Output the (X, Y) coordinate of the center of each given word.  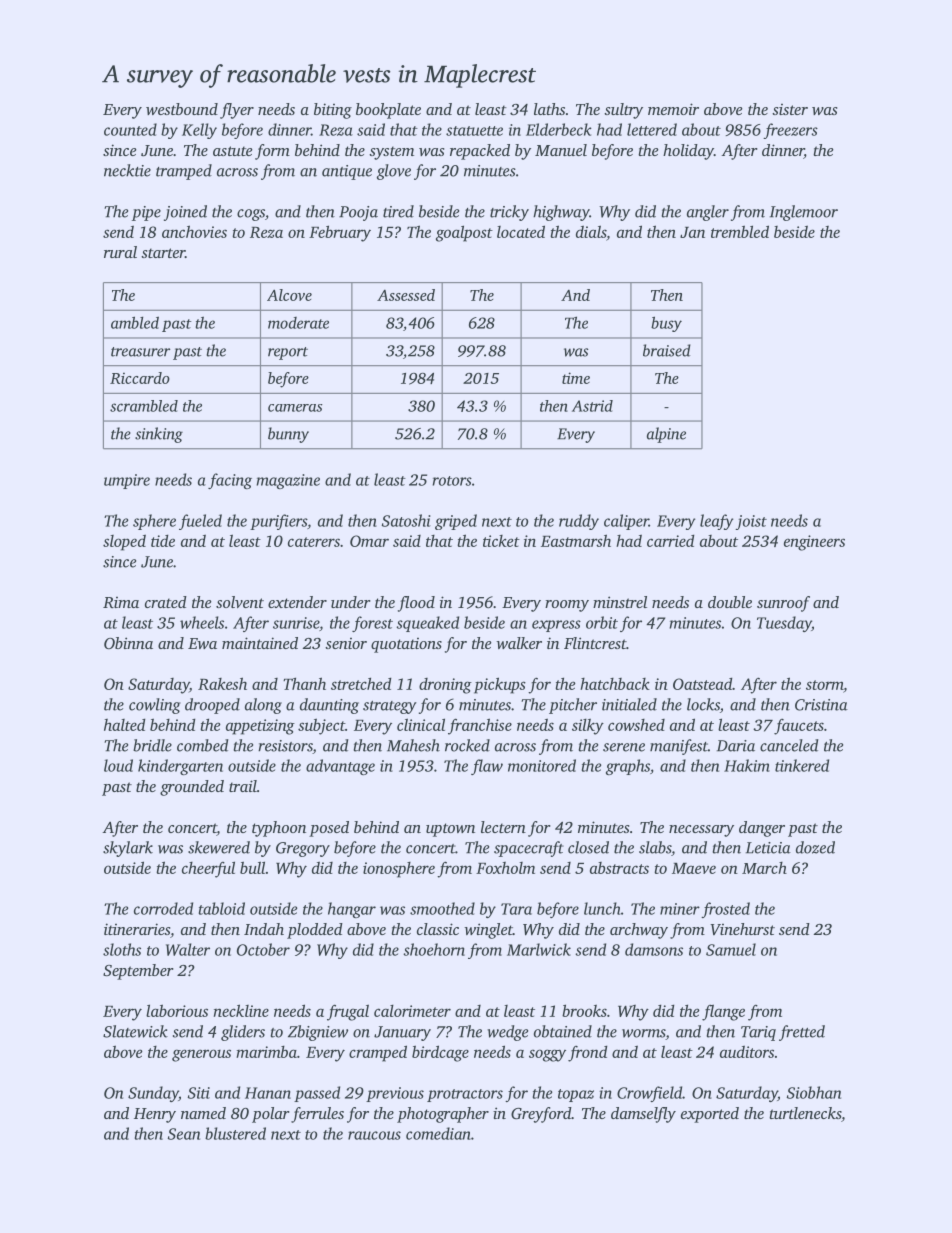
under (351, 602)
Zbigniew (318, 1033)
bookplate (388, 111)
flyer (237, 111)
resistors (285, 747)
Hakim (747, 765)
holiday (688, 152)
